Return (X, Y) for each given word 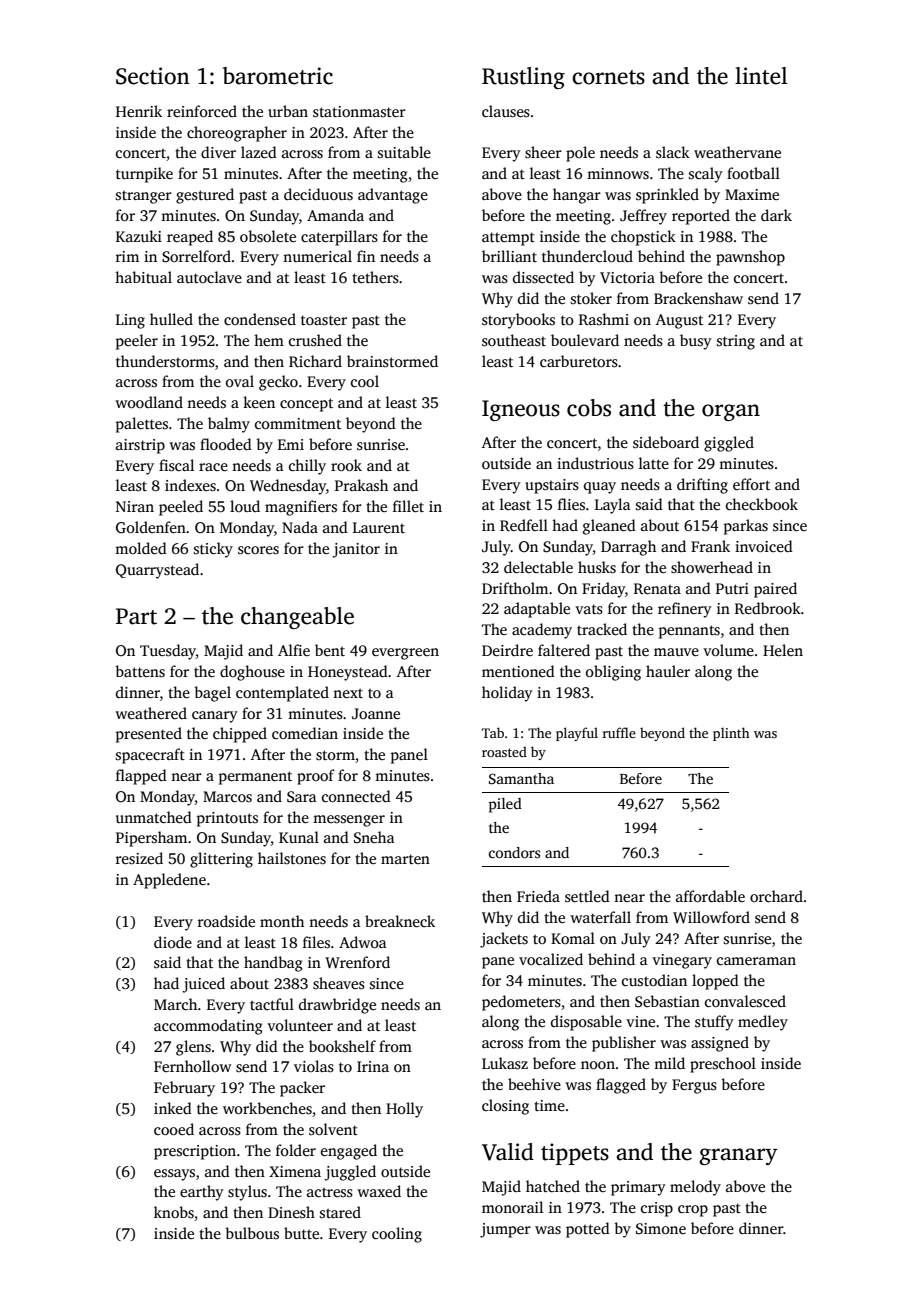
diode (173, 942)
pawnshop (750, 258)
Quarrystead (157, 571)
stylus (247, 1193)
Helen (783, 650)
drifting (702, 486)
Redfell (524, 525)
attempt (508, 239)
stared (340, 1212)
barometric (278, 76)
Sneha (374, 837)
